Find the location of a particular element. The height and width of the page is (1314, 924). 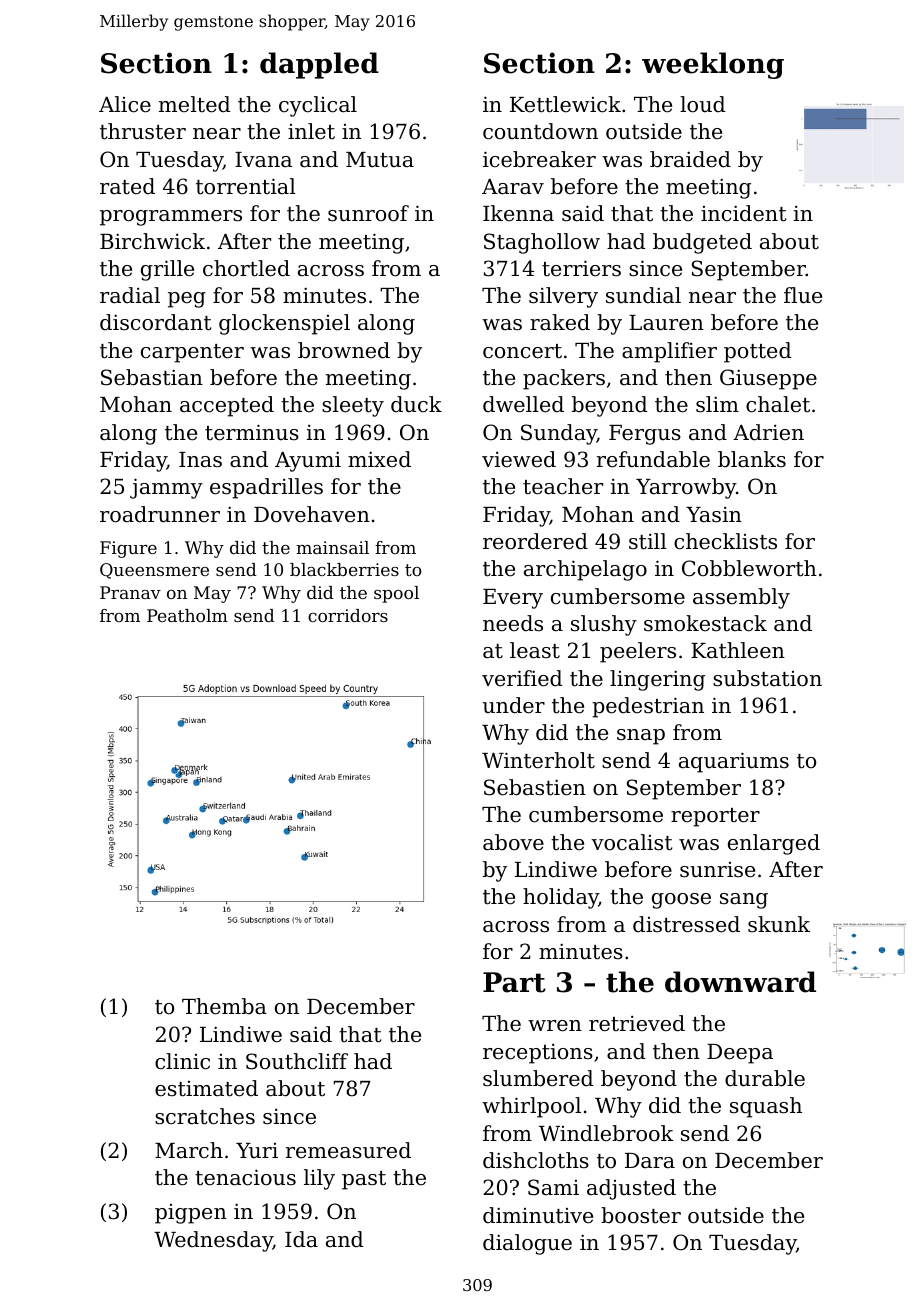

sunroof is located at coordinates (368, 213).
